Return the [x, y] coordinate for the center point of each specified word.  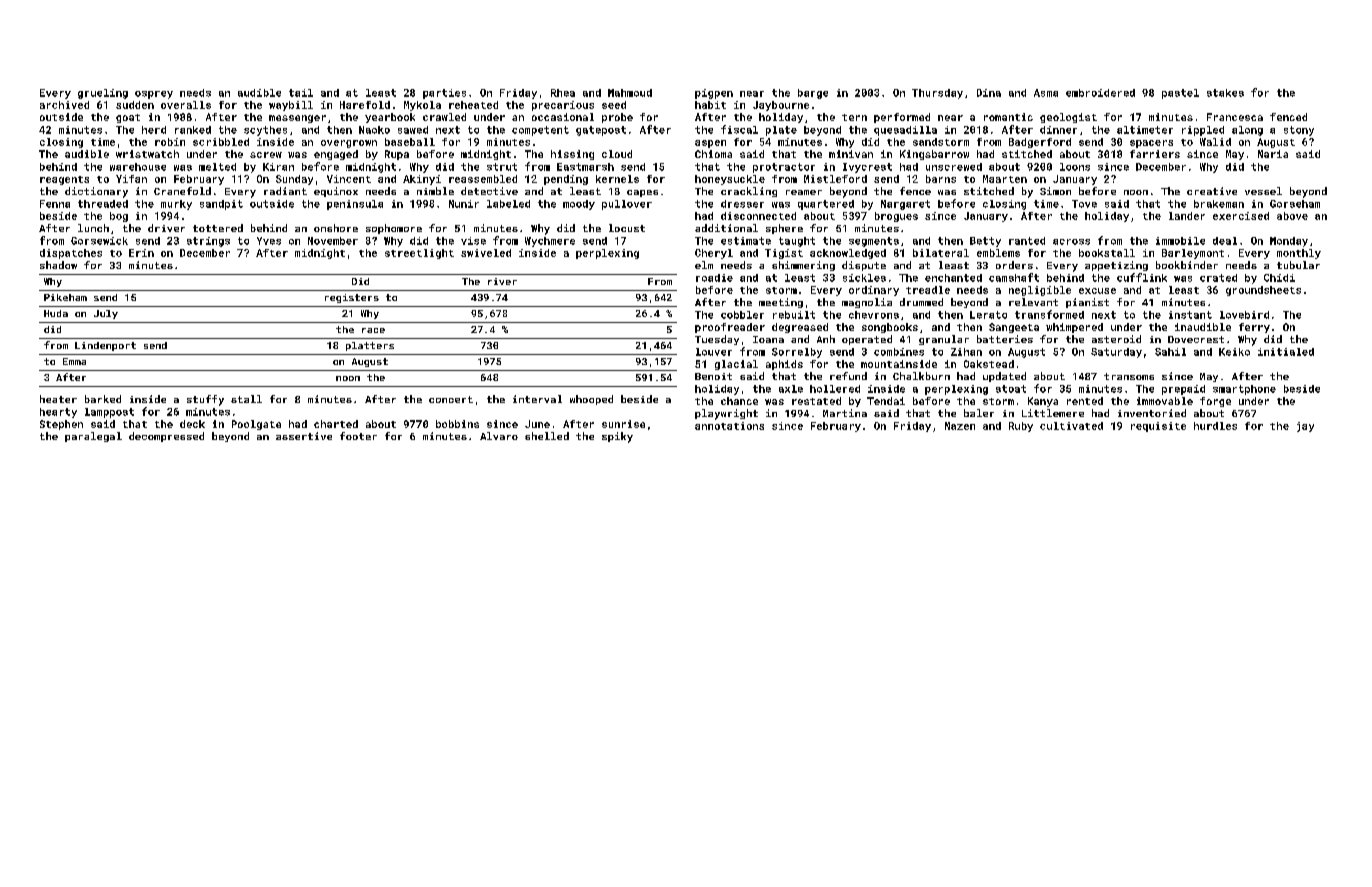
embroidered [1100, 93]
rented [1085, 401]
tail [301, 93]
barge [813, 94]
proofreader [730, 328]
